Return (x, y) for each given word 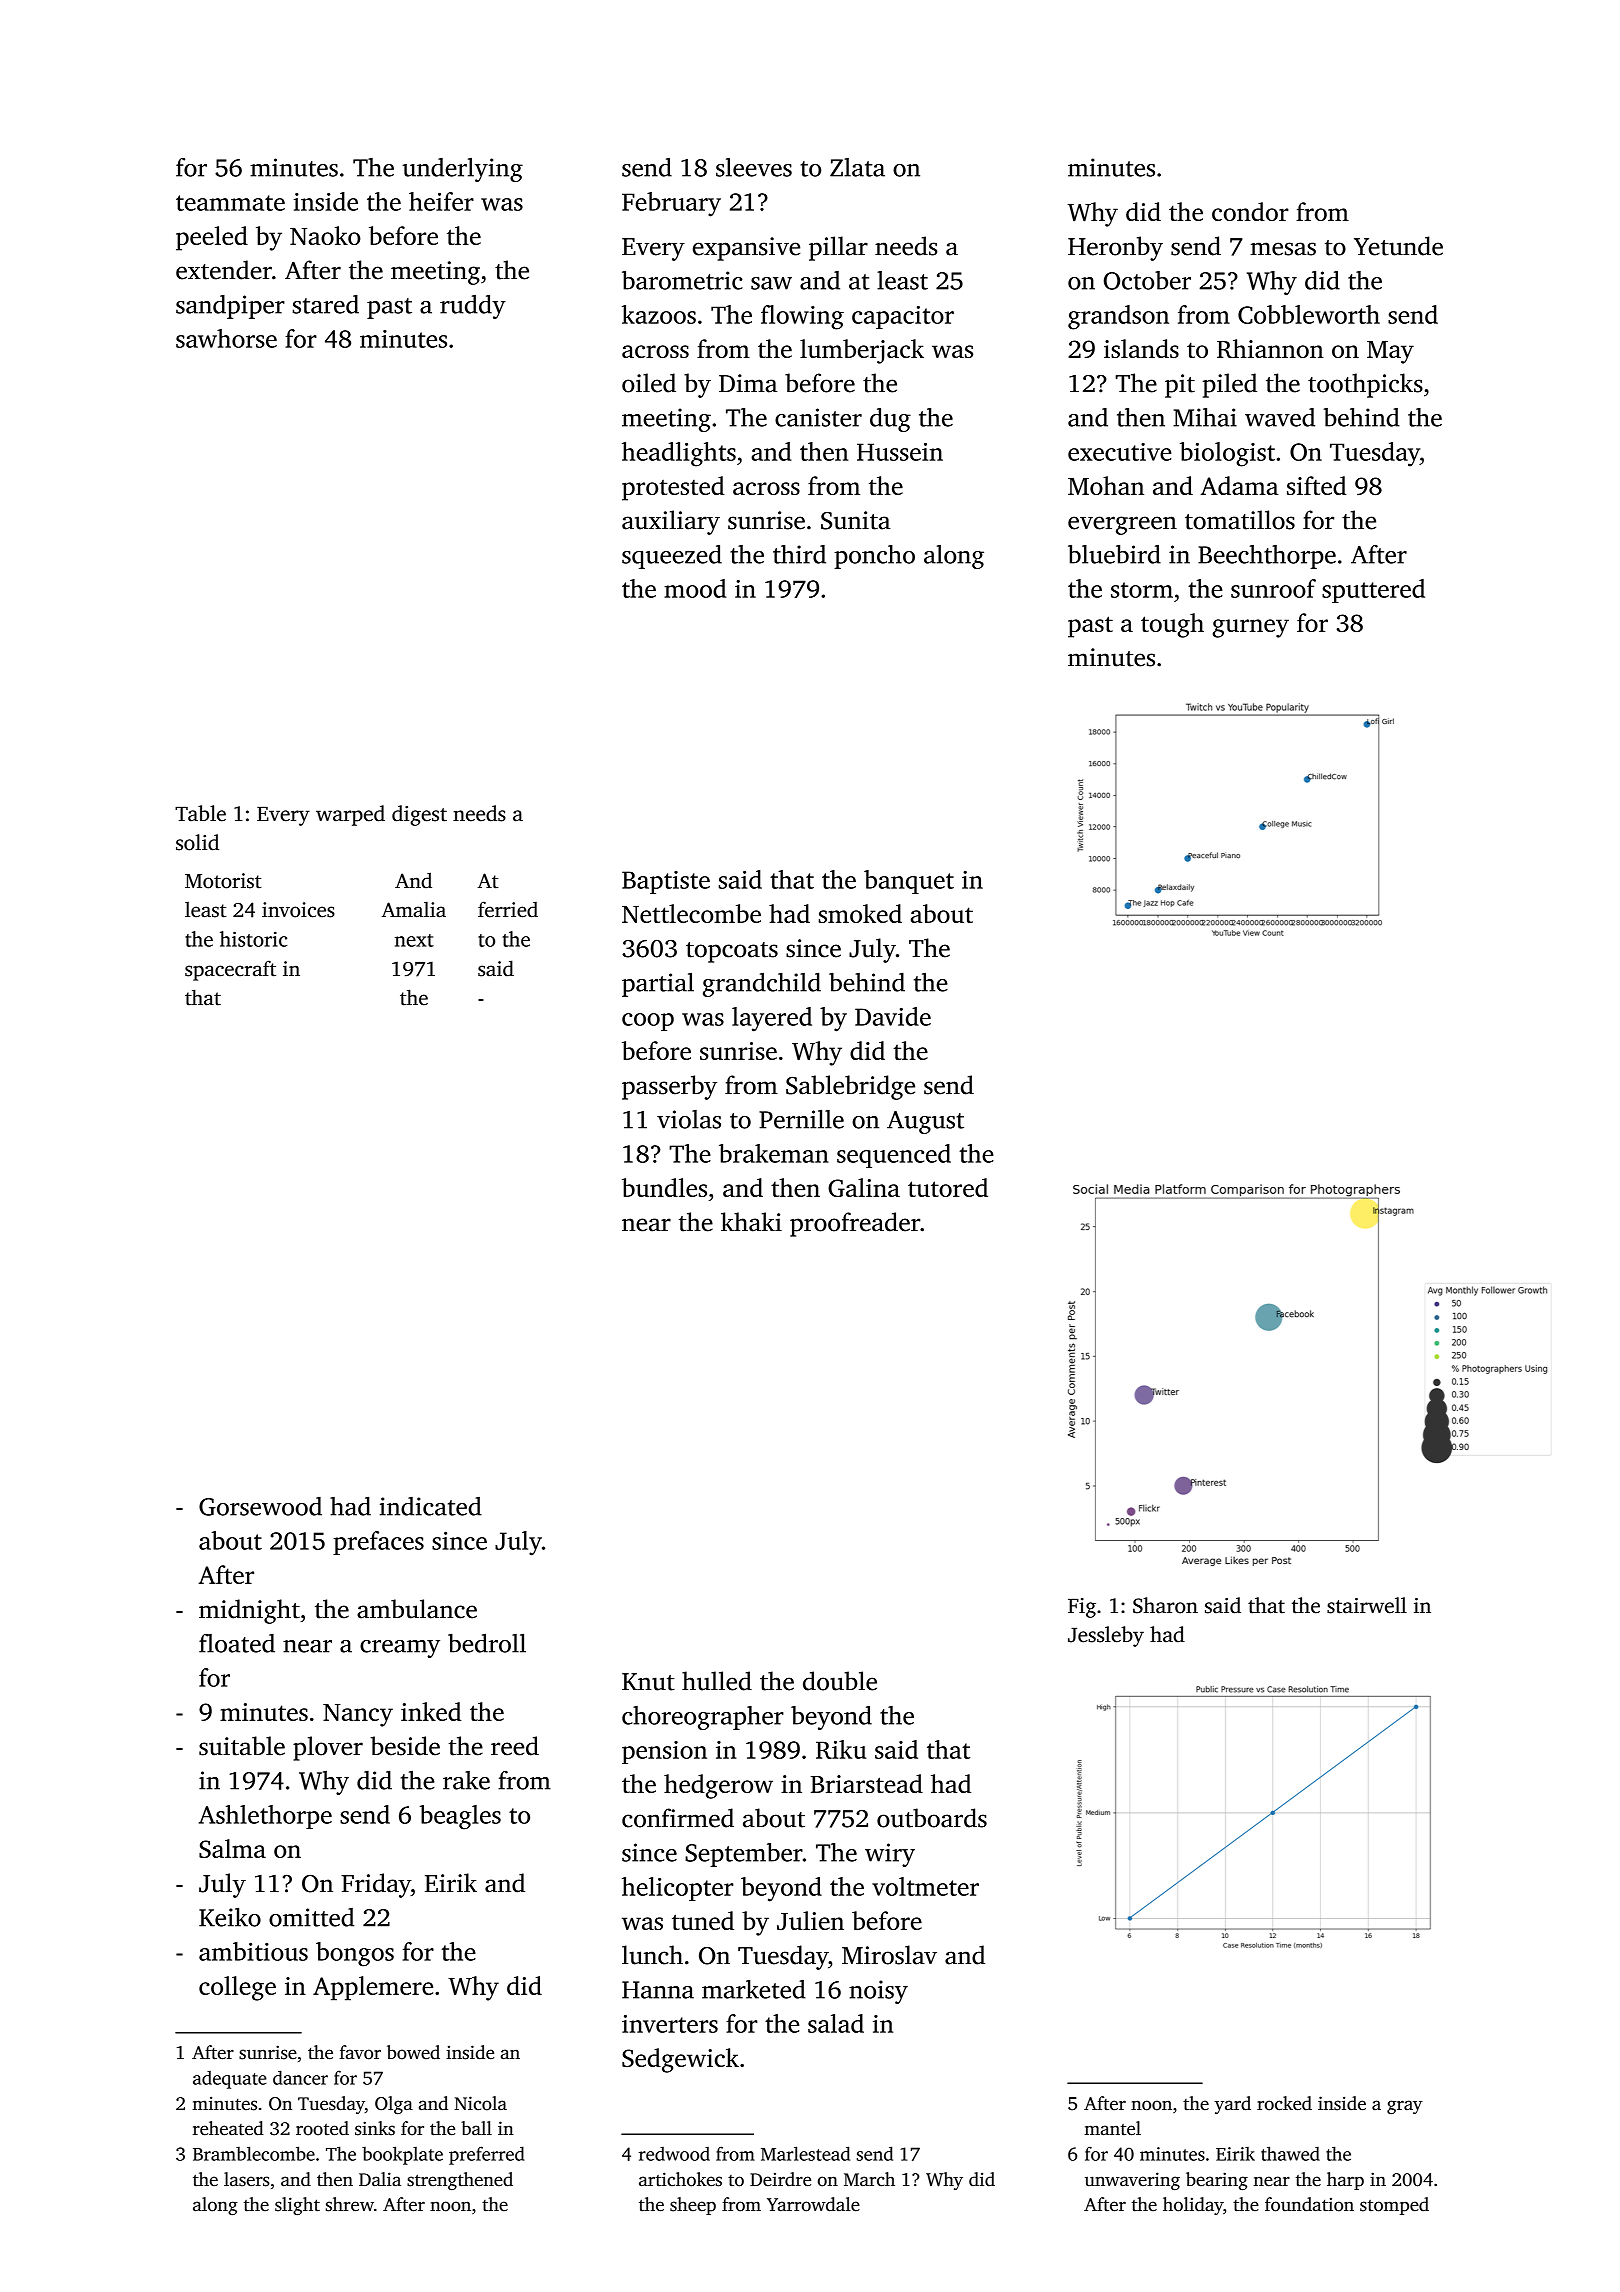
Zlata (857, 167)
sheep (693, 2206)
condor (1250, 211)
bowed (413, 2052)
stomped (1394, 2206)
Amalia (414, 909)
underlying (462, 170)
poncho (874, 557)
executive (1119, 452)
